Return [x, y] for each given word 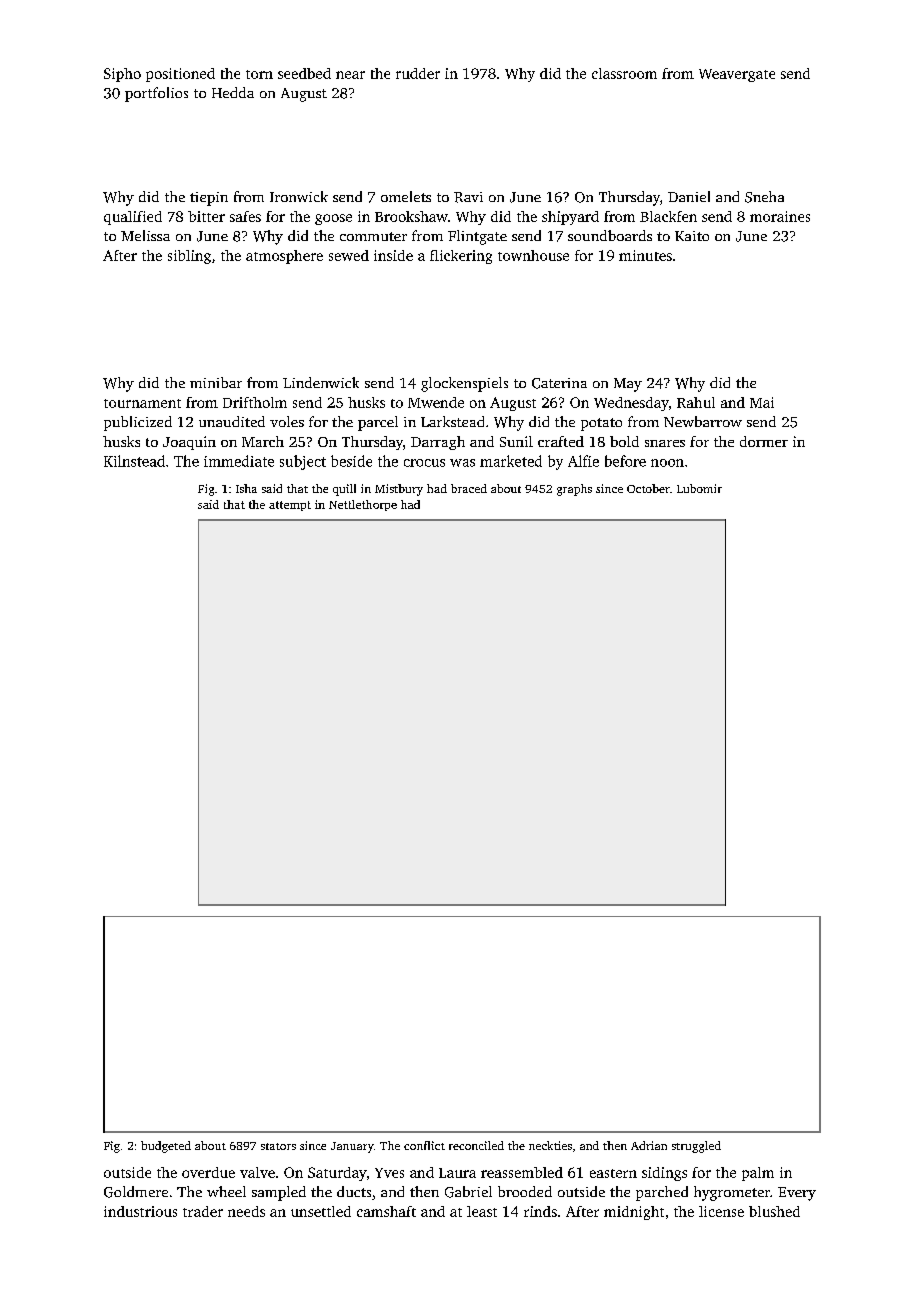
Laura [457, 1173]
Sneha [764, 197]
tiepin [209, 199]
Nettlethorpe [363, 505]
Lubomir [699, 488]
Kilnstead [134, 461]
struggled [696, 1147]
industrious [140, 1211]
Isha [246, 488]
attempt [290, 506]
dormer [764, 441]
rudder [418, 73]
